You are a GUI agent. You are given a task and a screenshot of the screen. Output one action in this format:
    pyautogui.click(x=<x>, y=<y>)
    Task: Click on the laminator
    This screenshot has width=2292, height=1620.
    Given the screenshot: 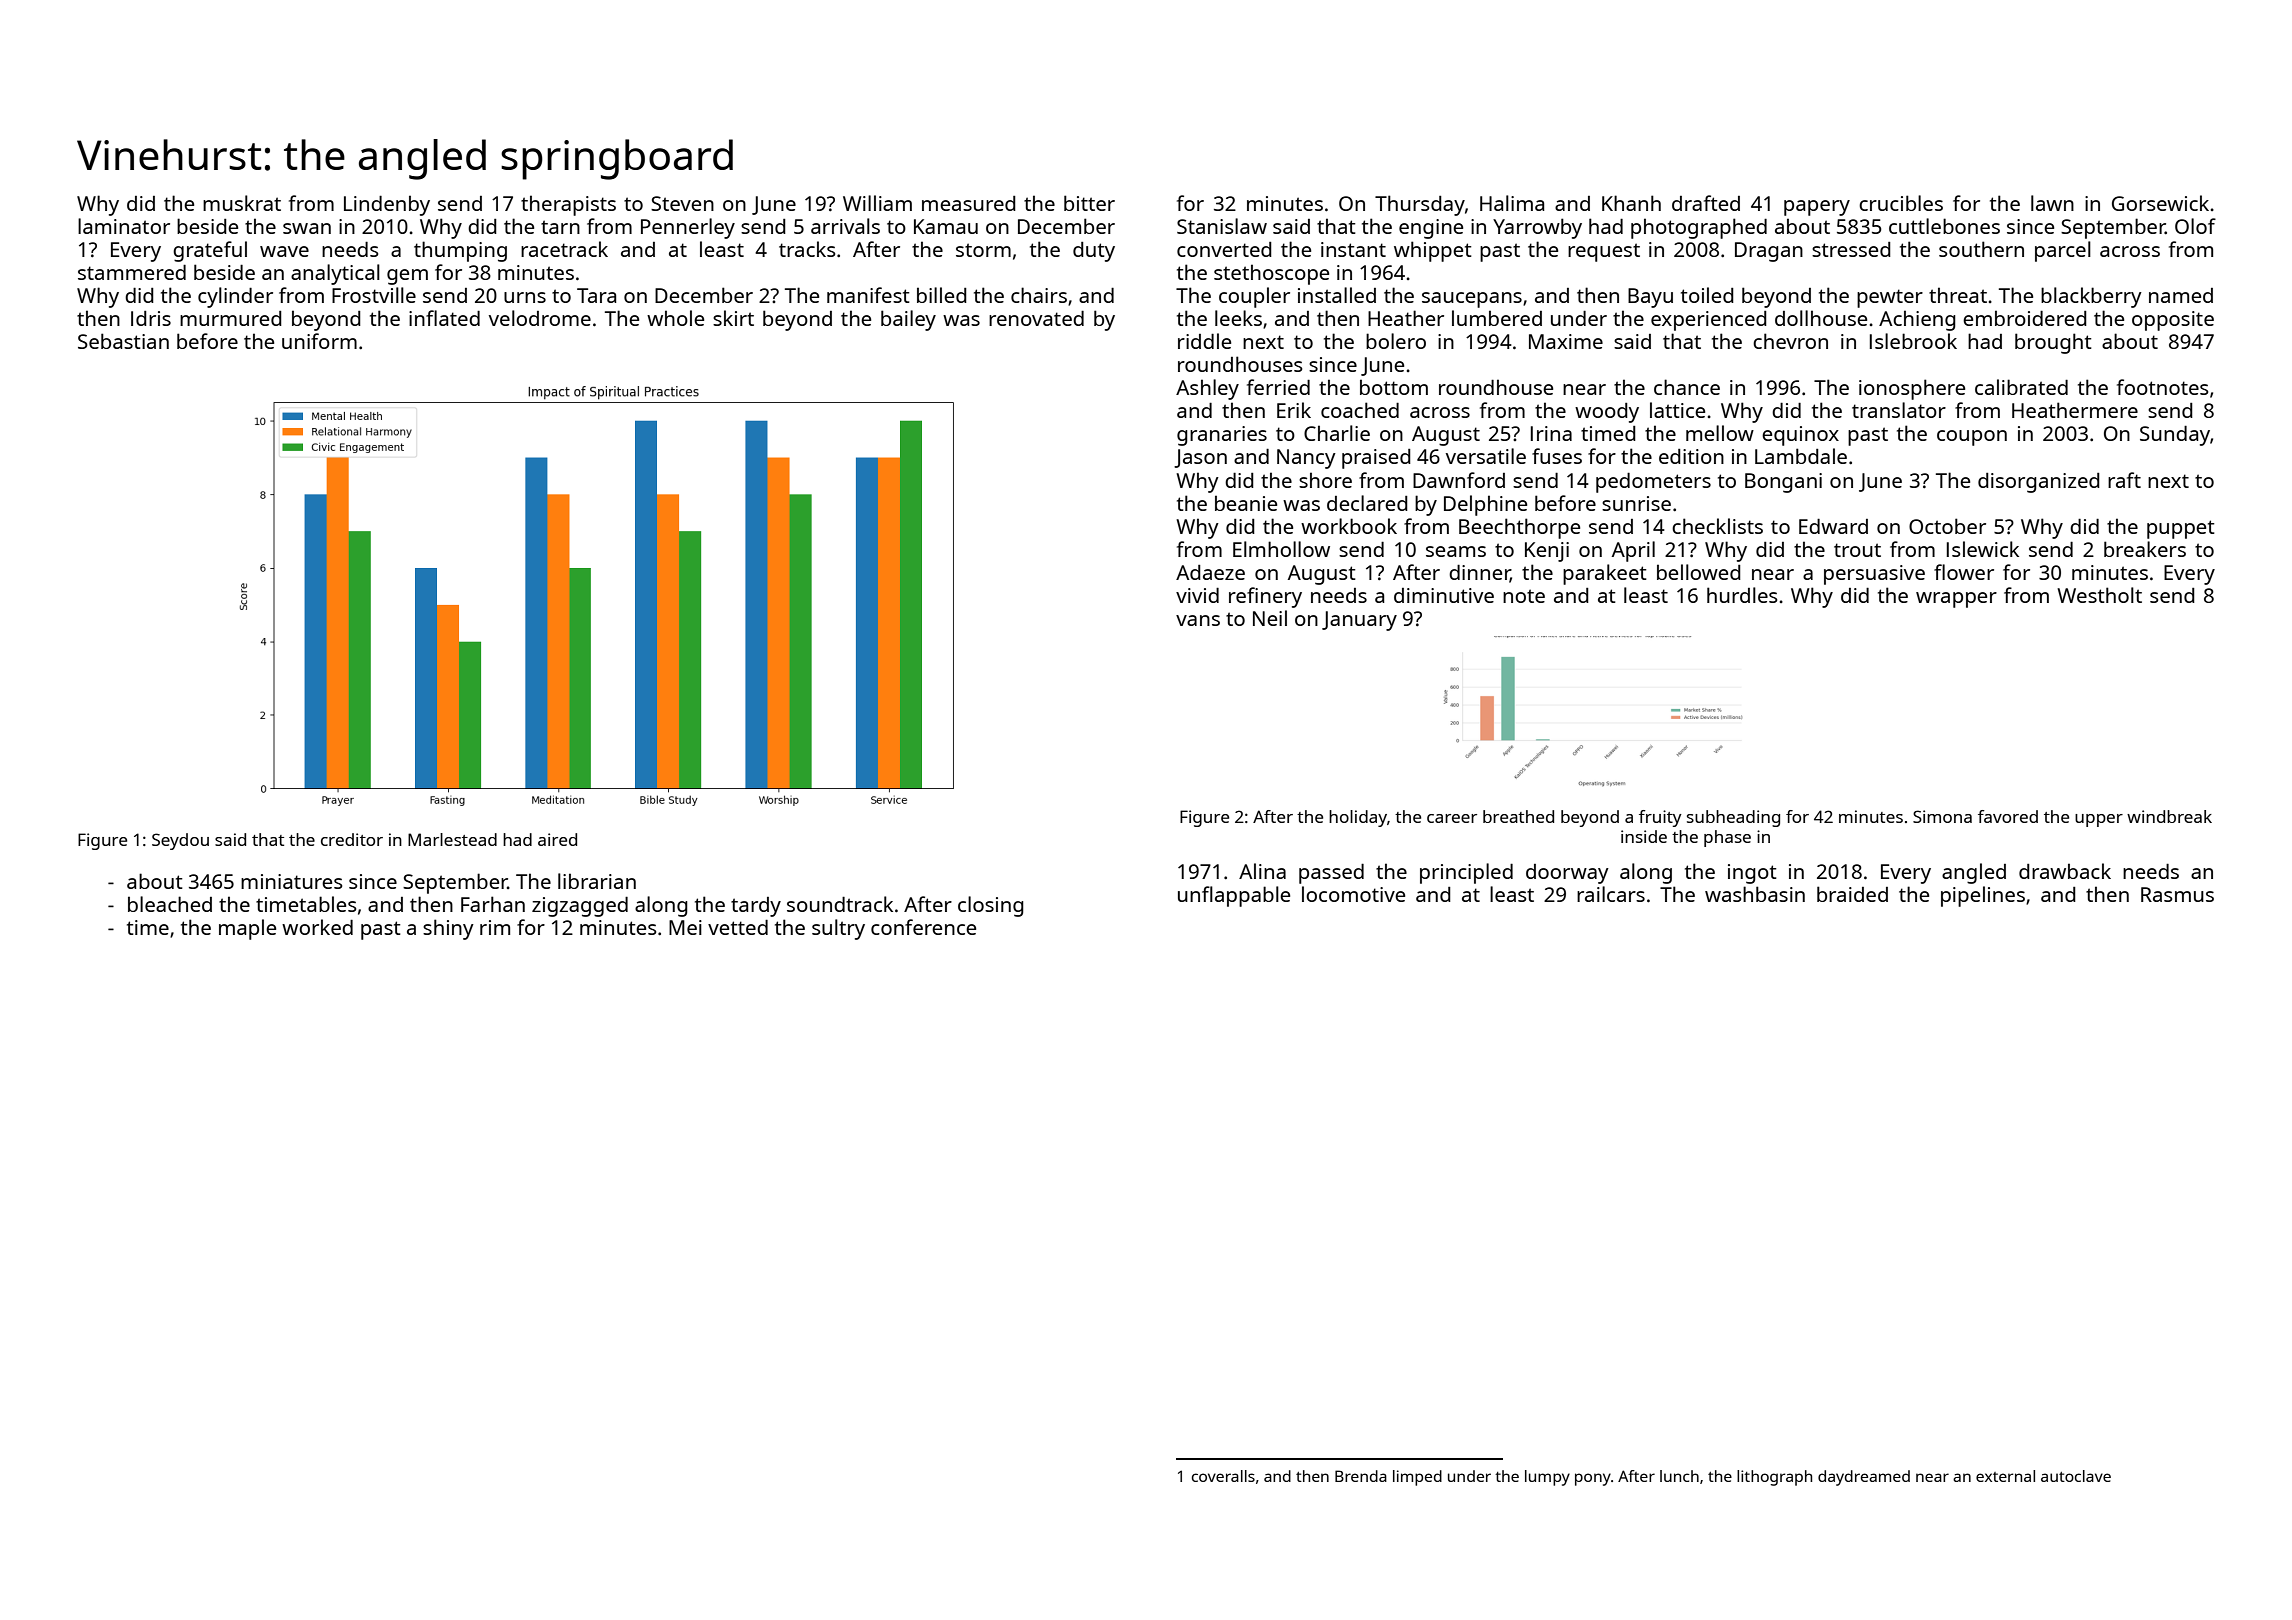 What is the action you would take?
    pyautogui.click(x=124, y=226)
